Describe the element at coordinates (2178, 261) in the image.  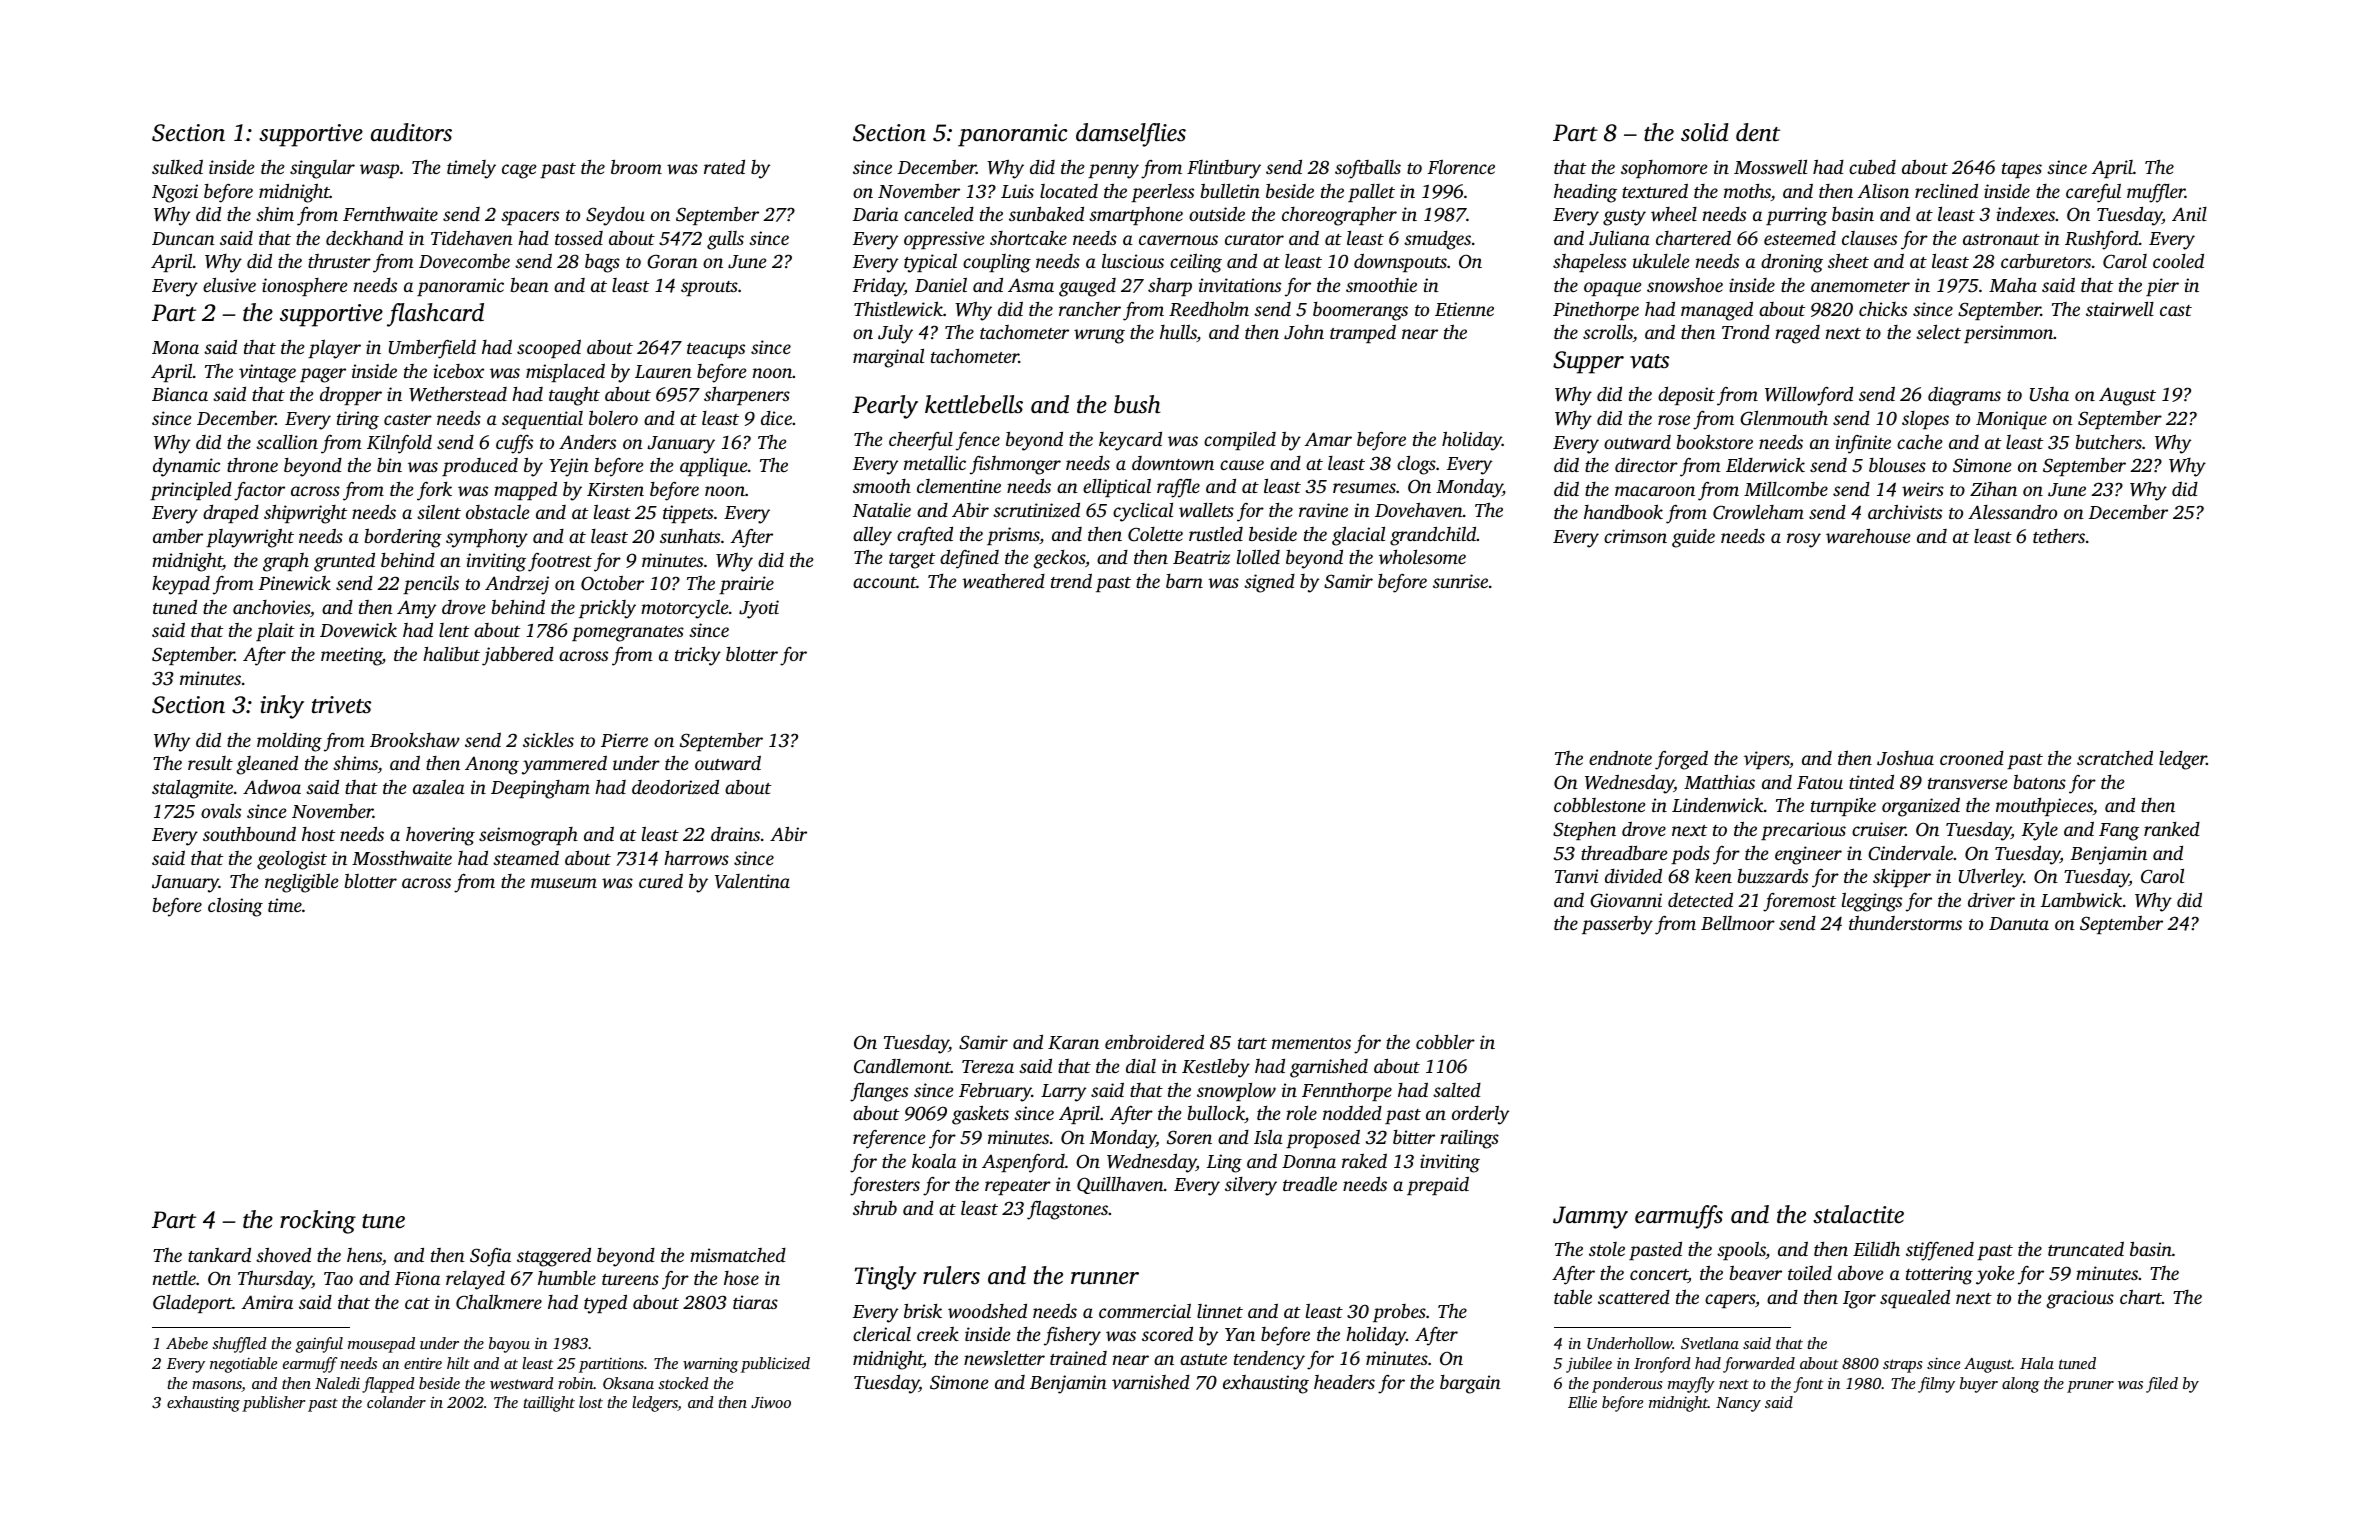
I see `cooled` at that location.
